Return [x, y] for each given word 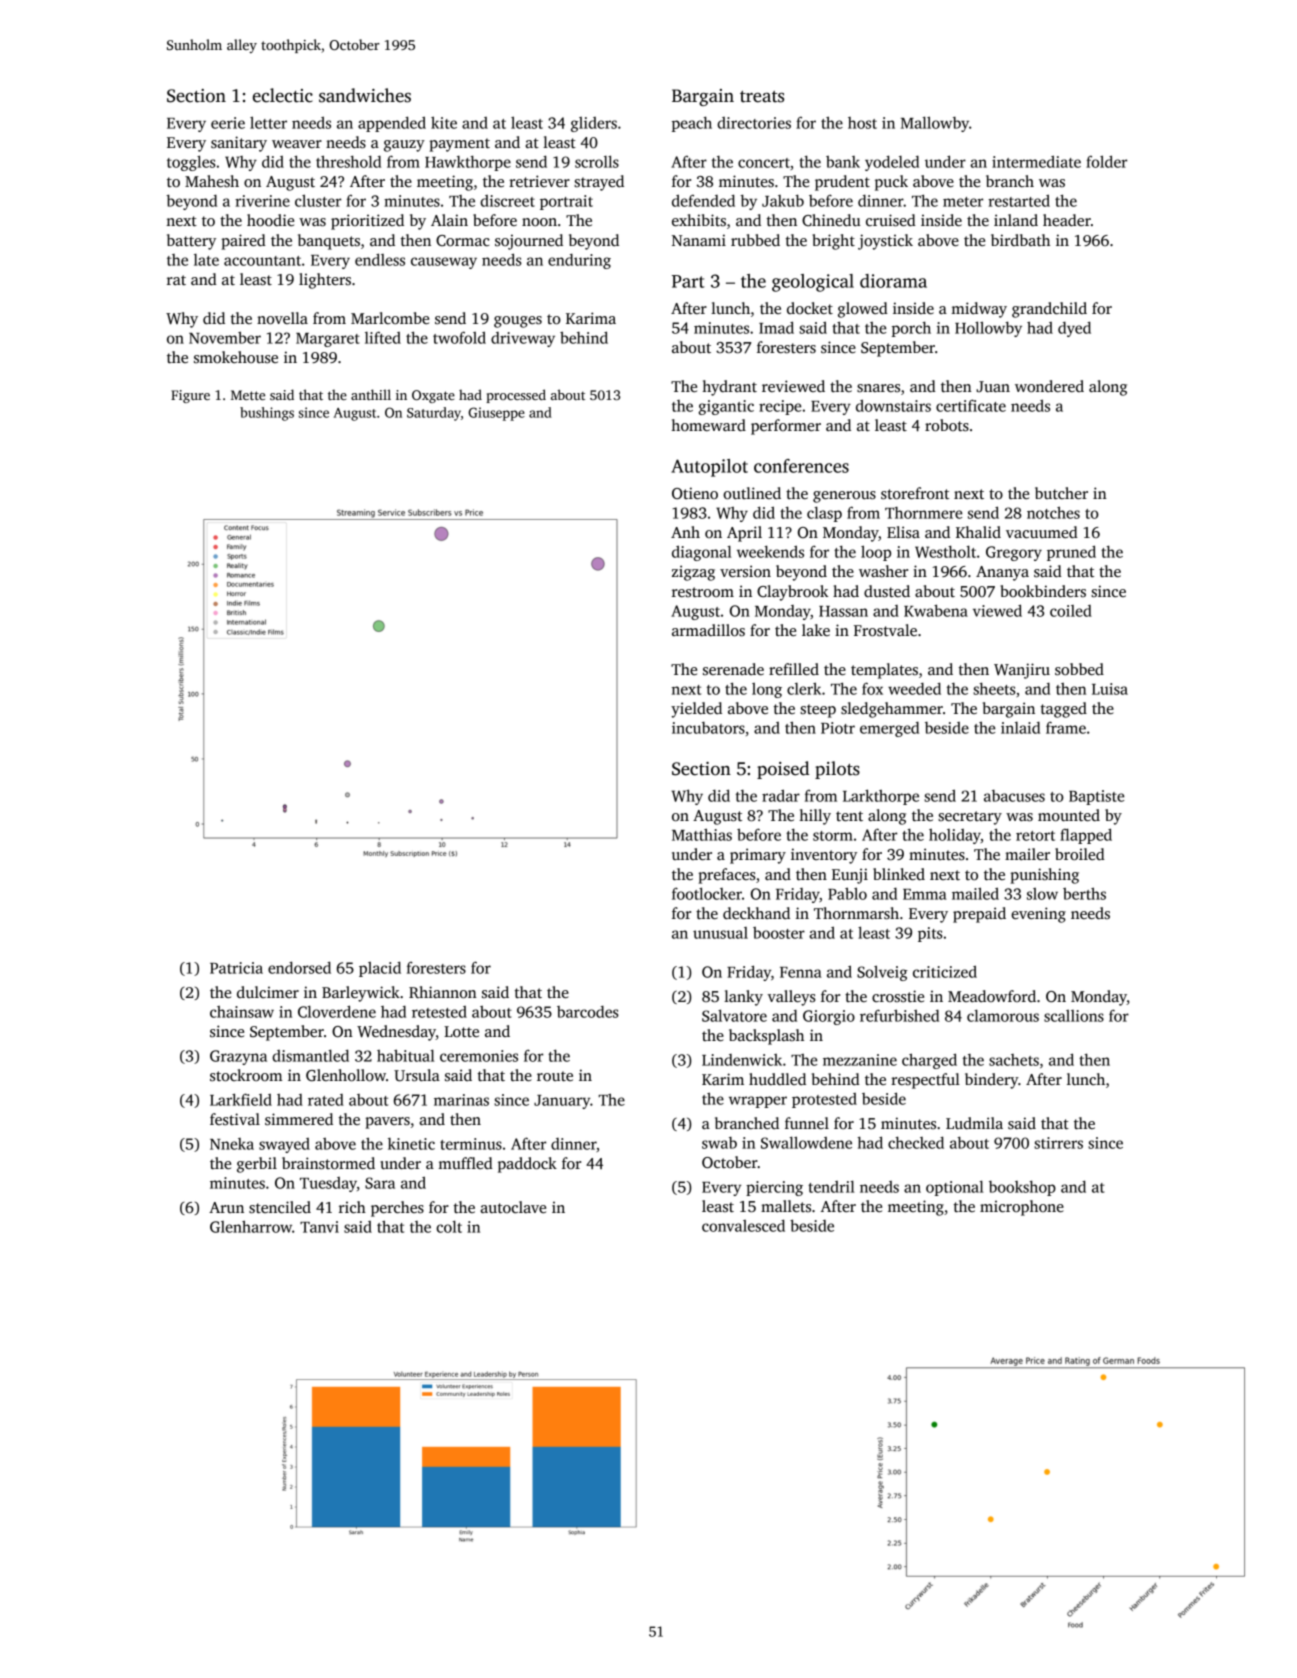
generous [844, 497]
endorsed [299, 967]
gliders [594, 124]
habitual [405, 1055]
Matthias [702, 834]
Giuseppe [496, 414]
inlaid [1020, 728]
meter [963, 202]
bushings [267, 414]
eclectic [283, 95]
